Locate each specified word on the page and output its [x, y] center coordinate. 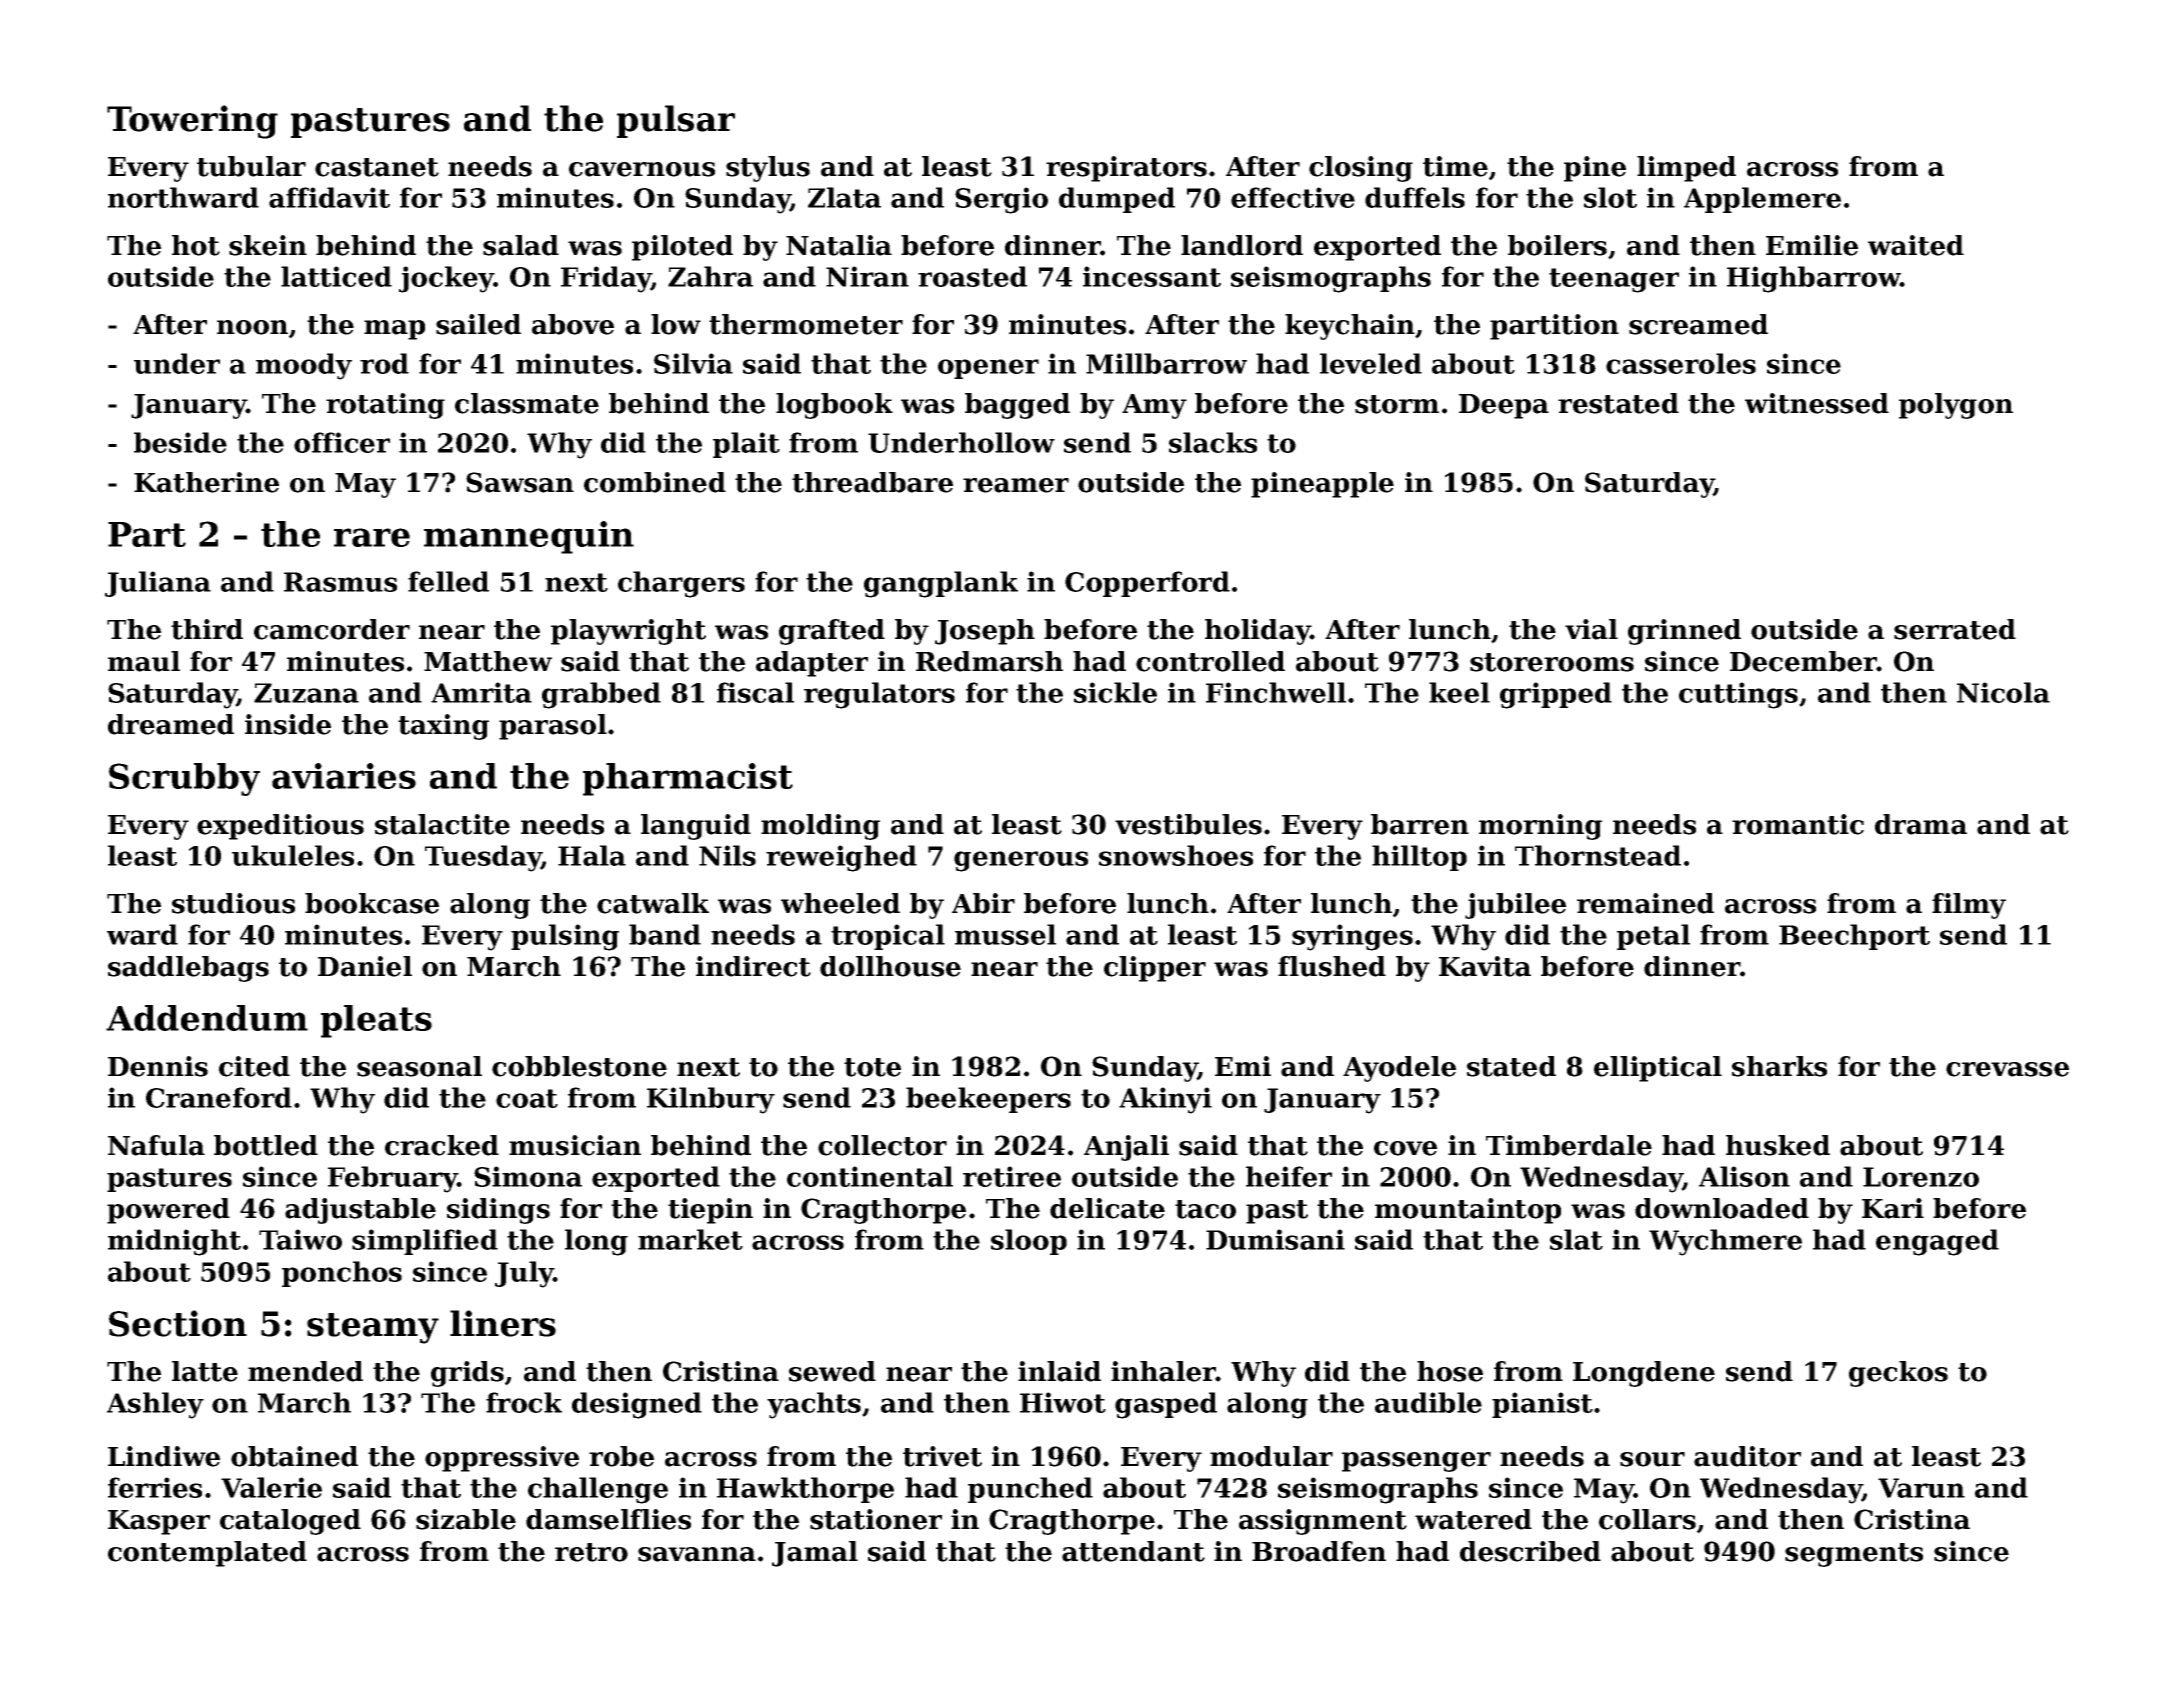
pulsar [676, 121]
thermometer [806, 324]
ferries [155, 1487]
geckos [1898, 1374]
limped [1686, 169]
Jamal [815, 1554]
